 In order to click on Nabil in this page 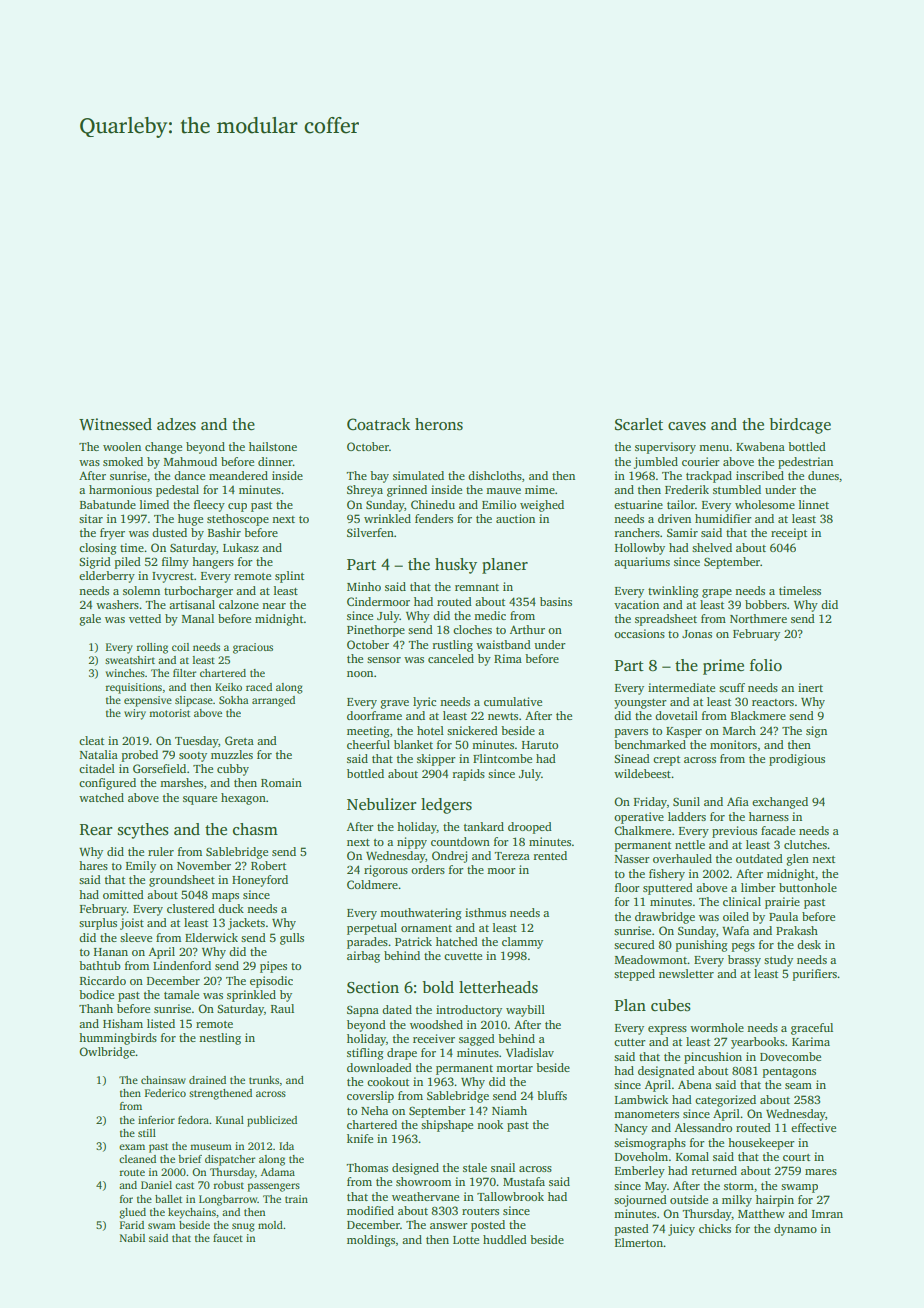, I will do `click(132, 1238)`.
